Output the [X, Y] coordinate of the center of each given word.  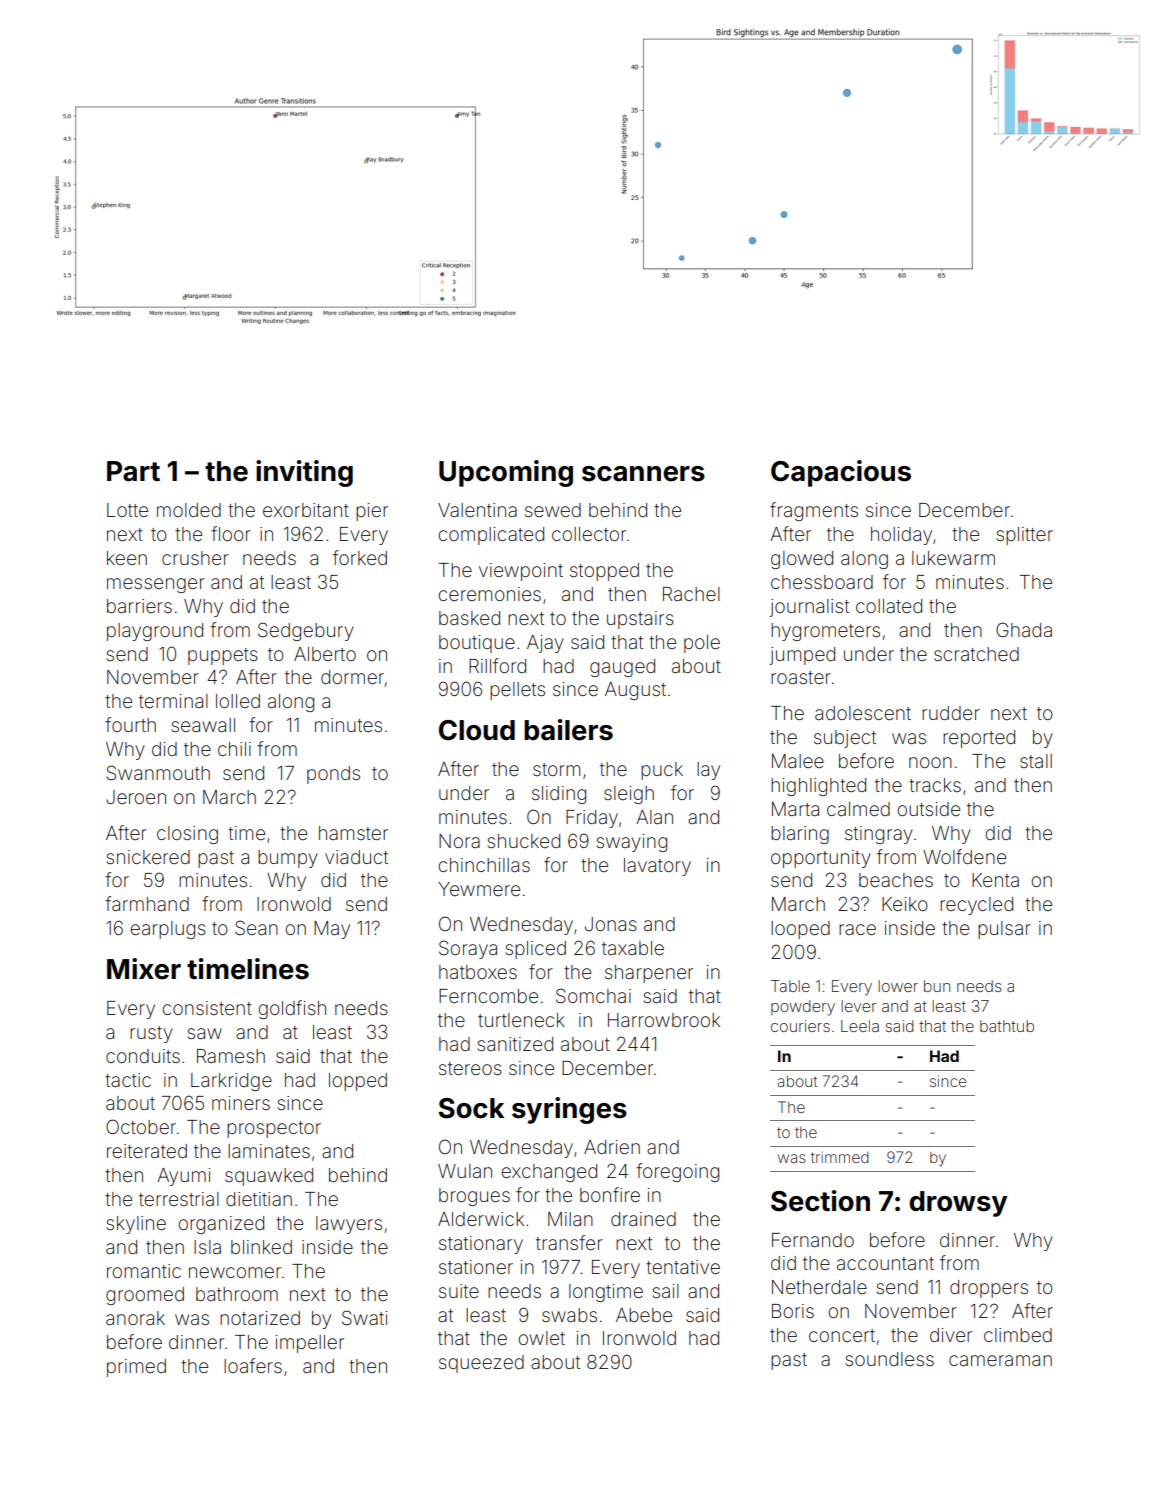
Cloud [477, 730]
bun [937, 986]
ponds [333, 775]
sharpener [649, 974]
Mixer [144, 969]
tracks [935, 785]
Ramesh [231, 1056]
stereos [470, 1068]
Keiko [905, 904]
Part [133, 471]
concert [842, 1335]
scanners [643, 474]
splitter [1025, 536]
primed [136, 1368]
